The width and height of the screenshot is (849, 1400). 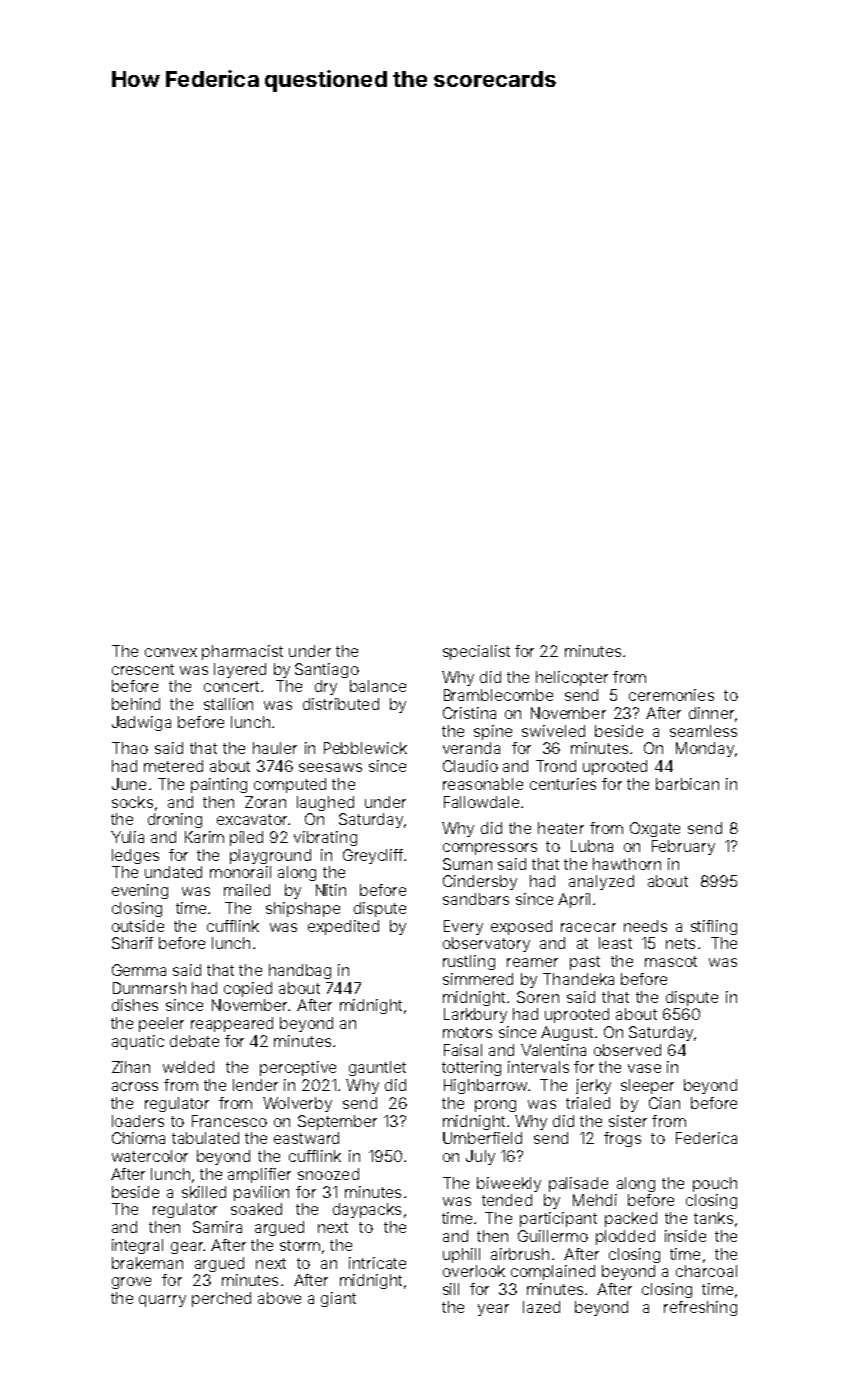 I want to click on crescent, so click(x=143, y=669).
